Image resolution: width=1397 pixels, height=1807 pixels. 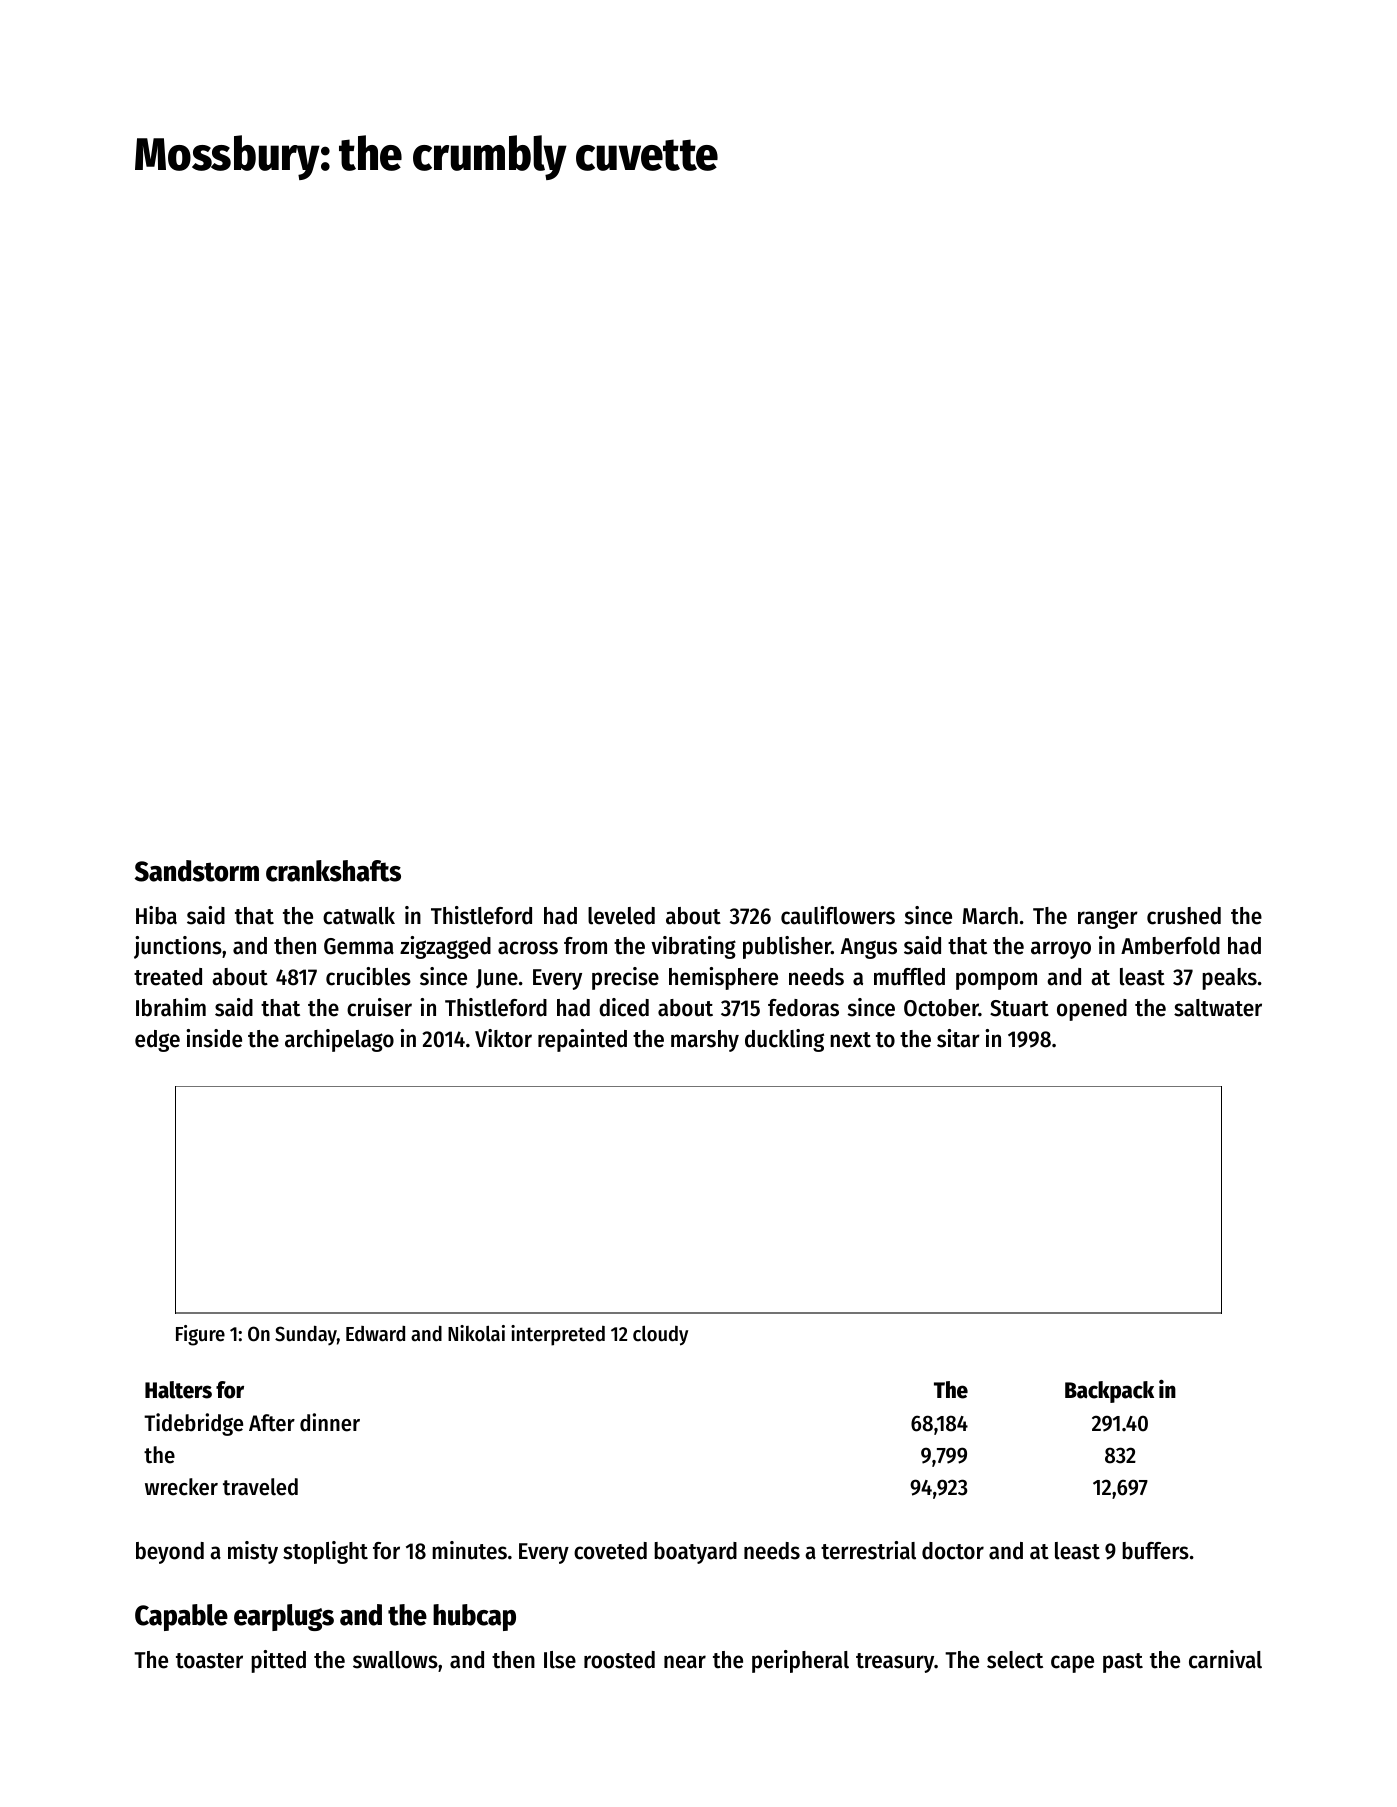 What do you see at coordinates (197, 871) in the screenshot?
I see `Sandstorm` at bounding box center [197, 871].
